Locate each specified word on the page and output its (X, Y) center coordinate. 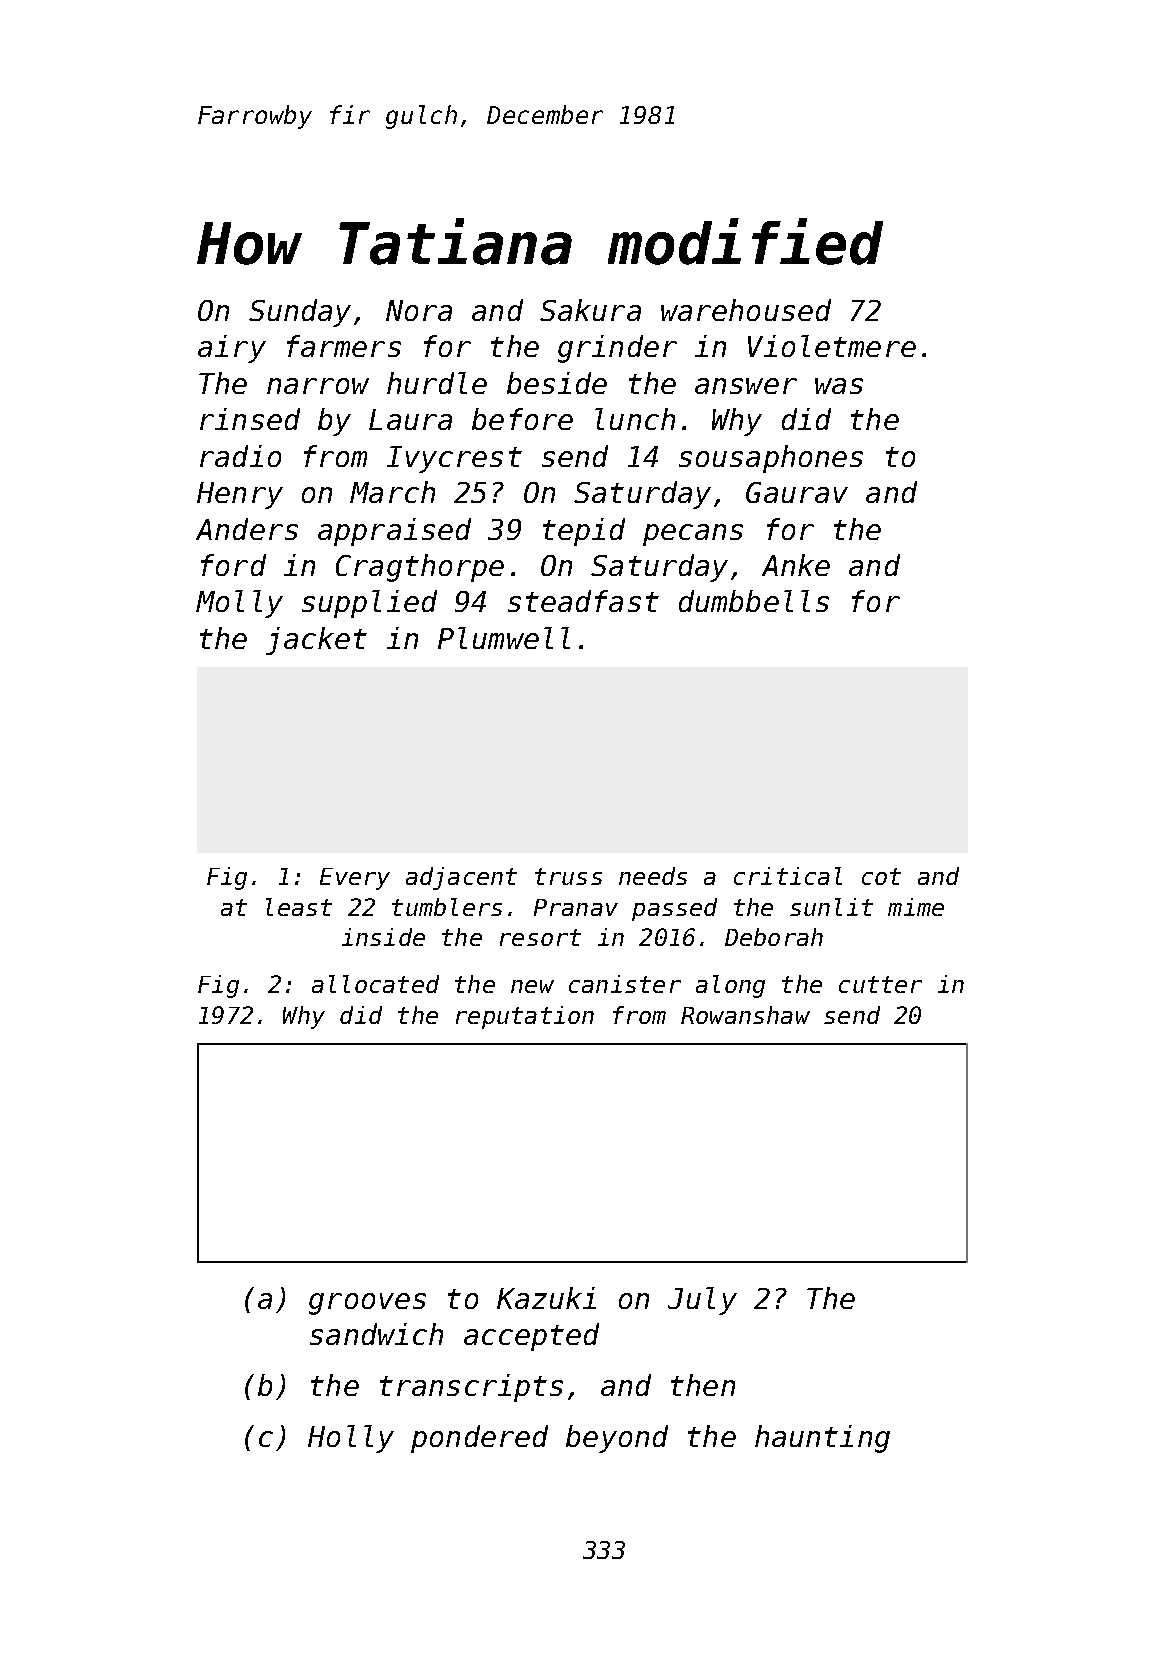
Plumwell (504, 638)
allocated (375, 984)
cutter (880, 984)
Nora (419, 310)
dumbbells (754, 601)
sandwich (376, 1334)
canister (625, 984)
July (702, 1301)
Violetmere (832, 346)
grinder (617, 349)
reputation (525, 1017)
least (299, 907)
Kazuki (546, 1298)
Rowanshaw (745, 1015)
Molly (239, 604)
